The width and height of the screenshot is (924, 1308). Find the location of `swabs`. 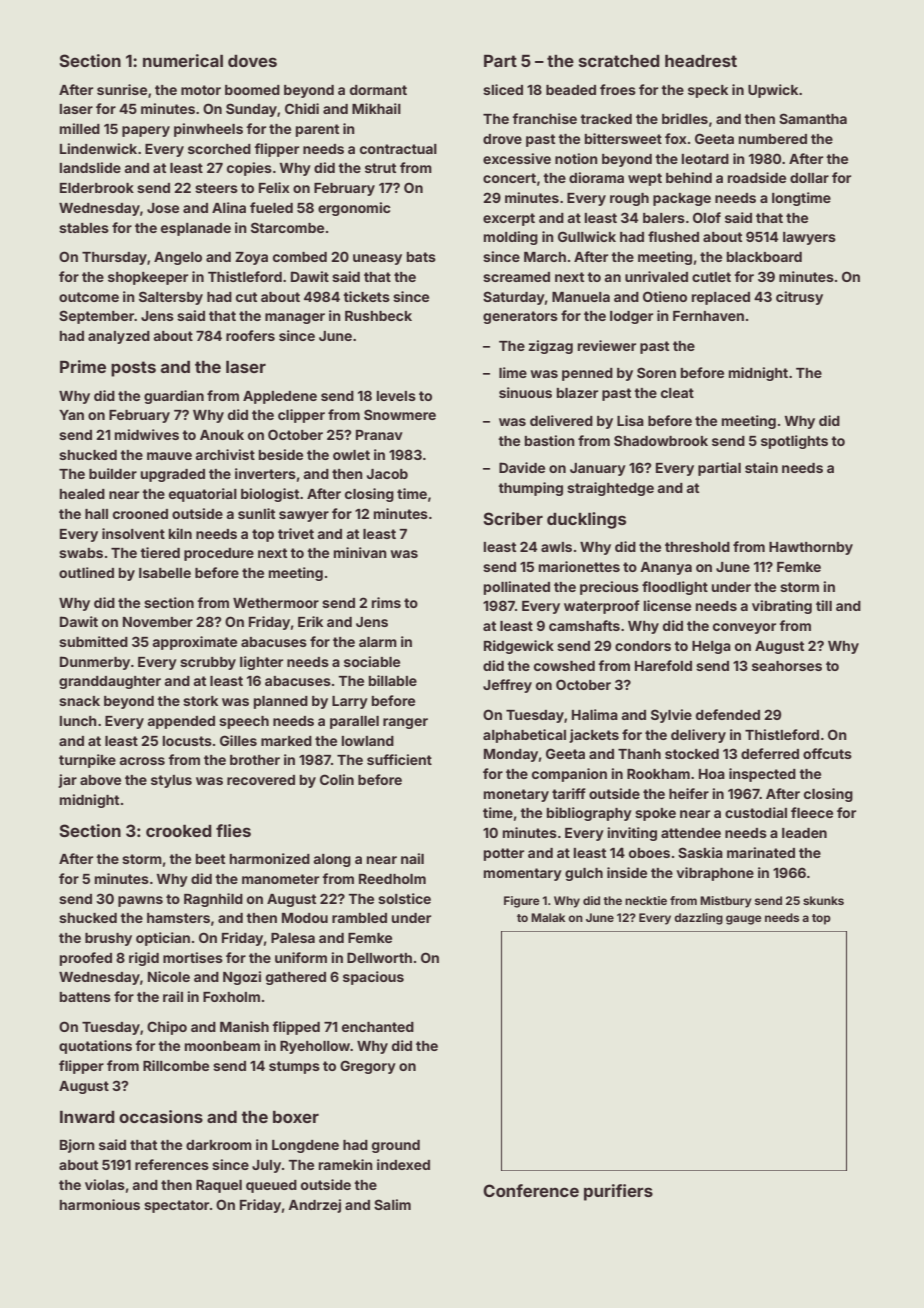

swabs is located at coordinates (81, 553).
